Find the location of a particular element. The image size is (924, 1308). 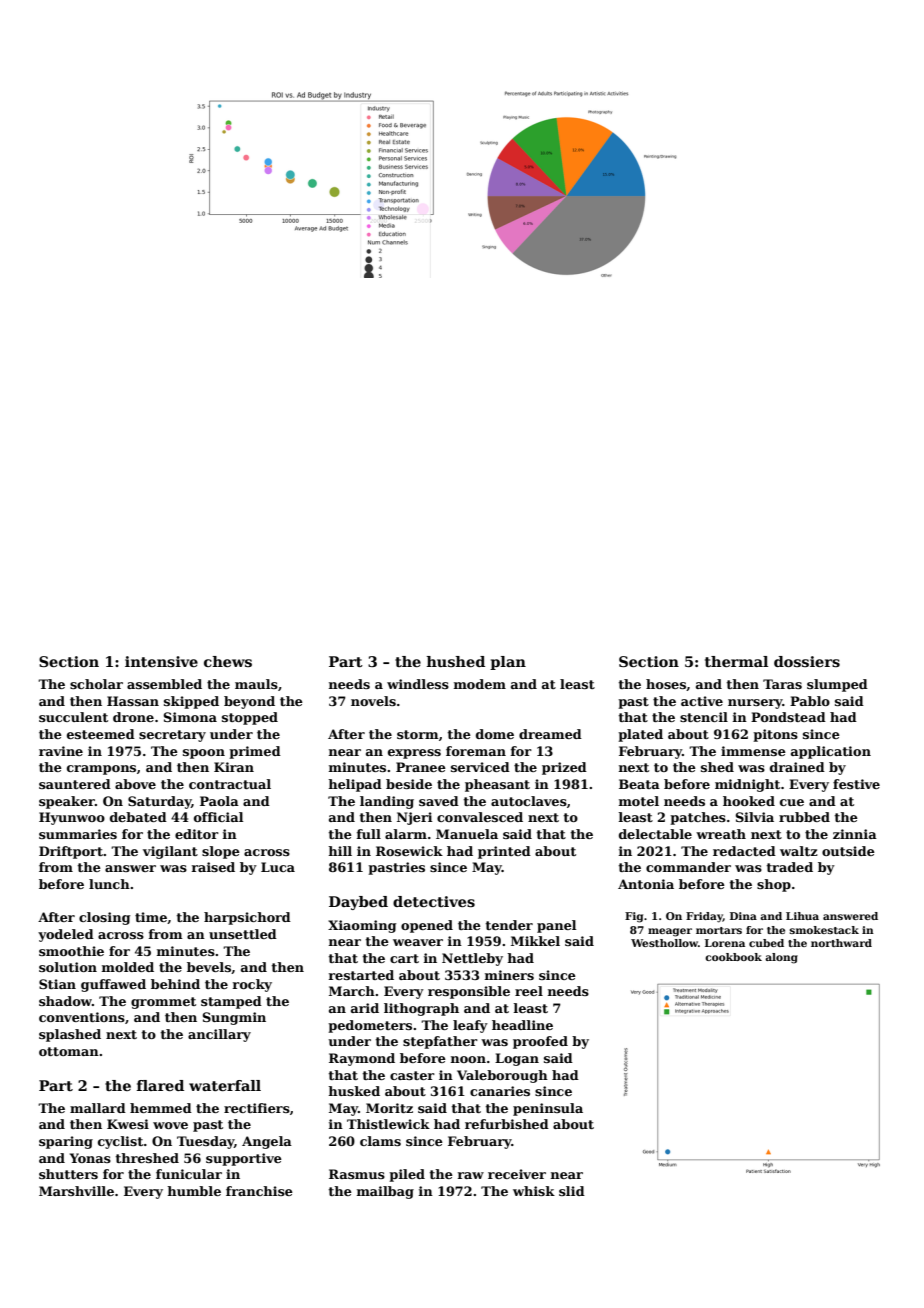

intensive is located at coordinates (161, 661).
